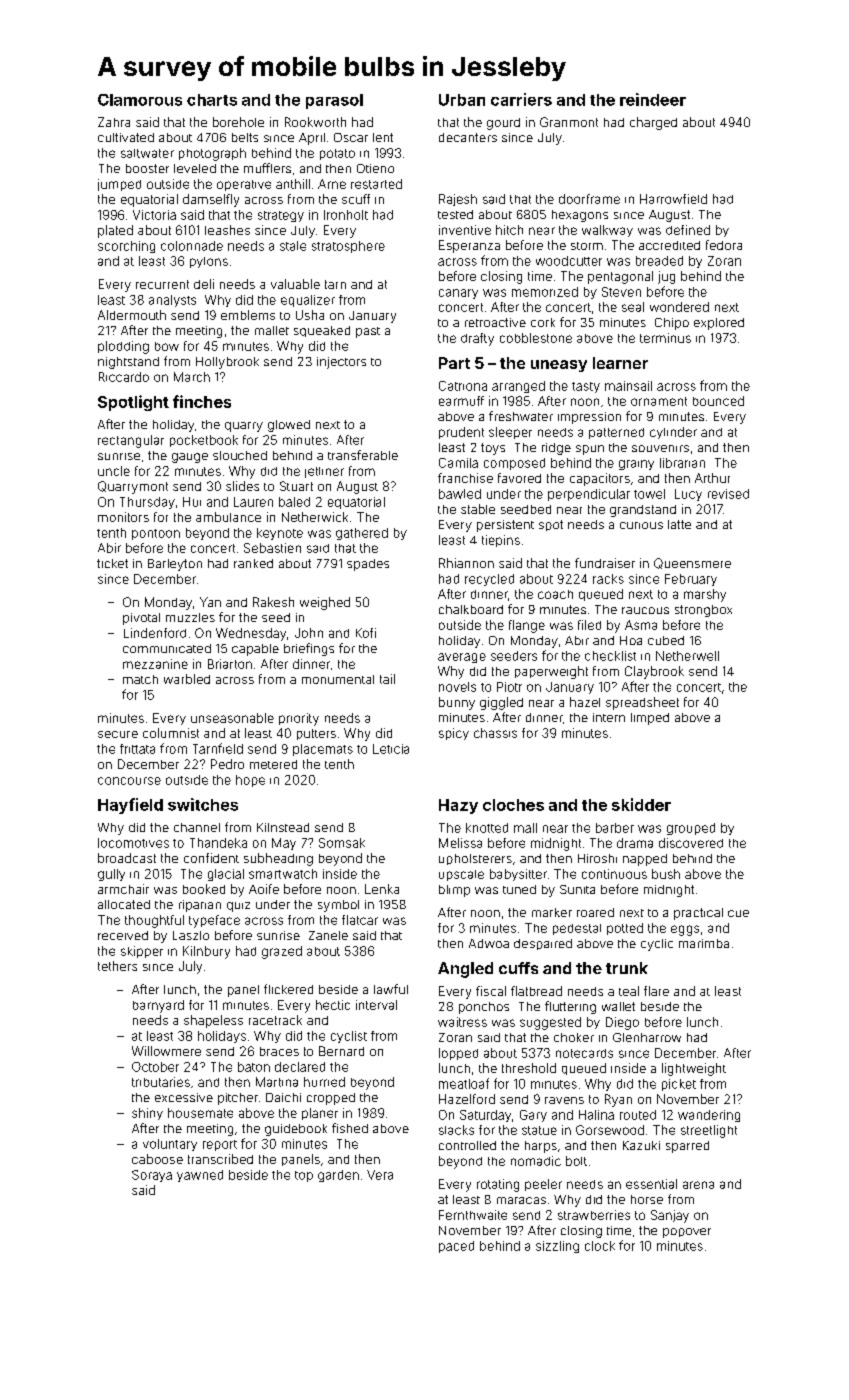 The width and height of the page is (849, 1400). I want to click on controlled, so click(467, 1145).
